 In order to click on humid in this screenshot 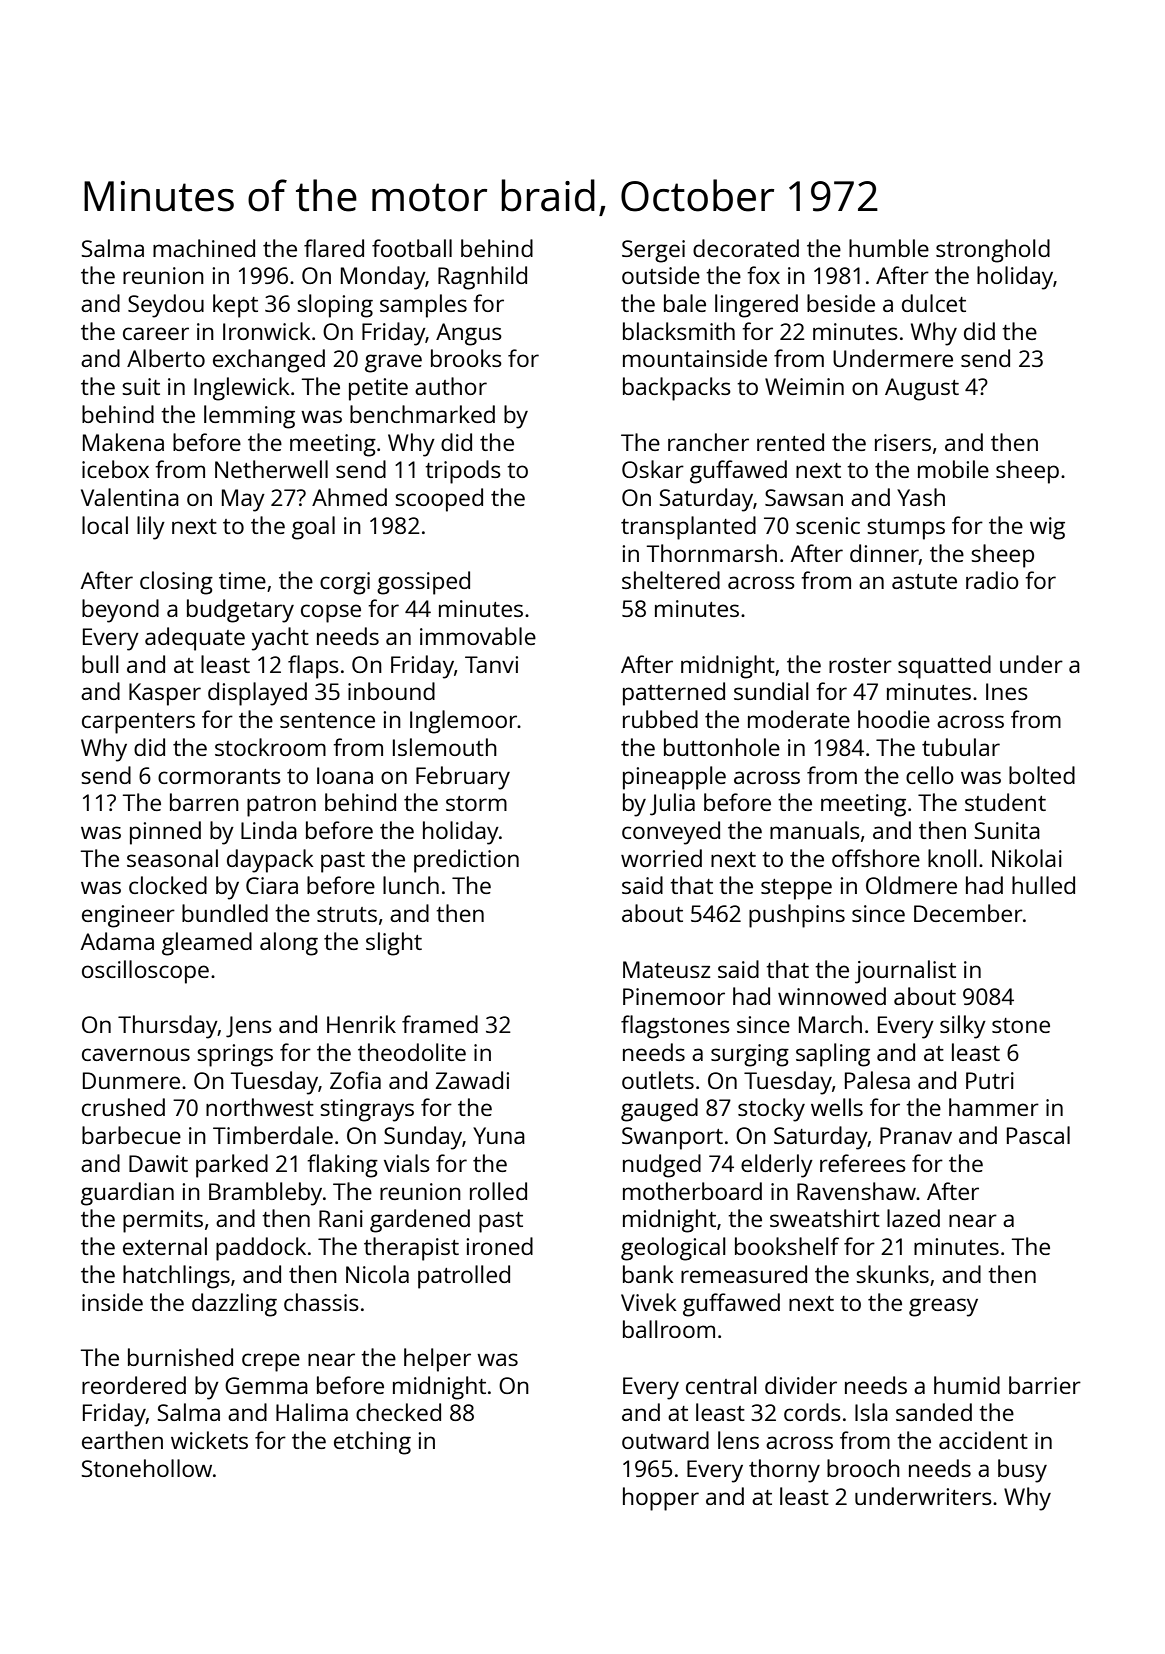, I will do `click(967, 1385)`.
